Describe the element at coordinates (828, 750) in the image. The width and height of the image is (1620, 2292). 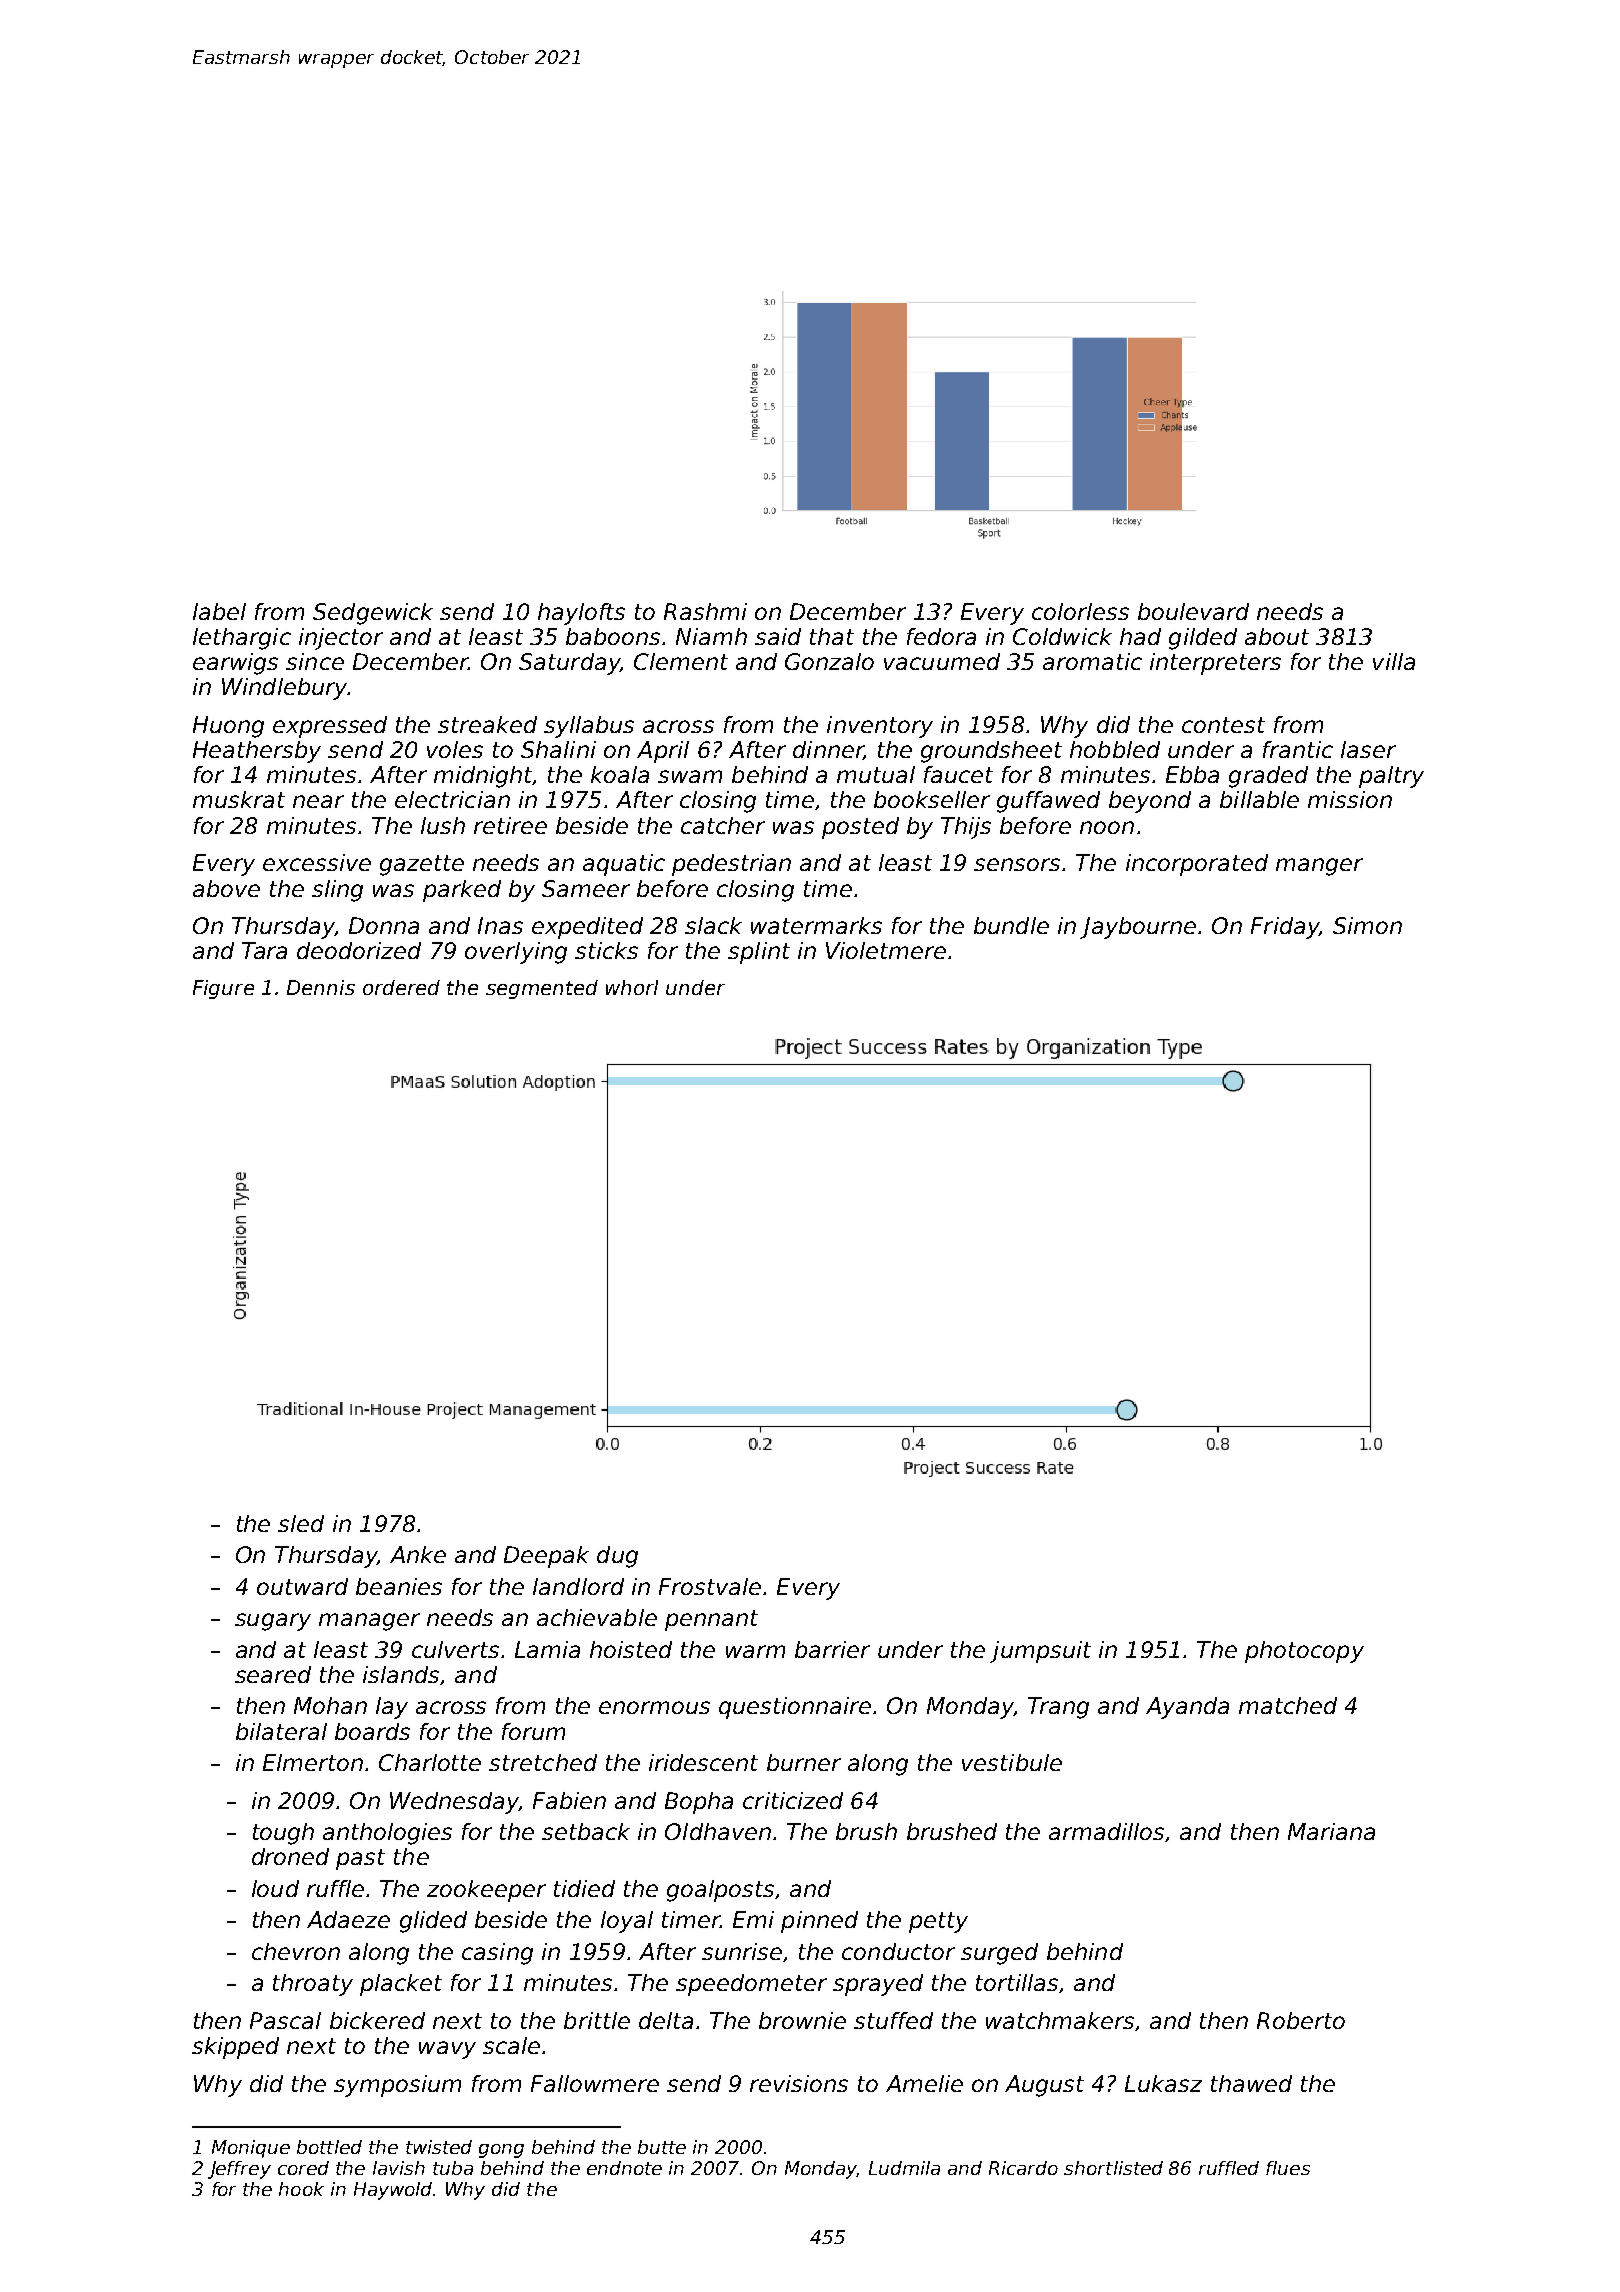
I see `dinner` at that location.
